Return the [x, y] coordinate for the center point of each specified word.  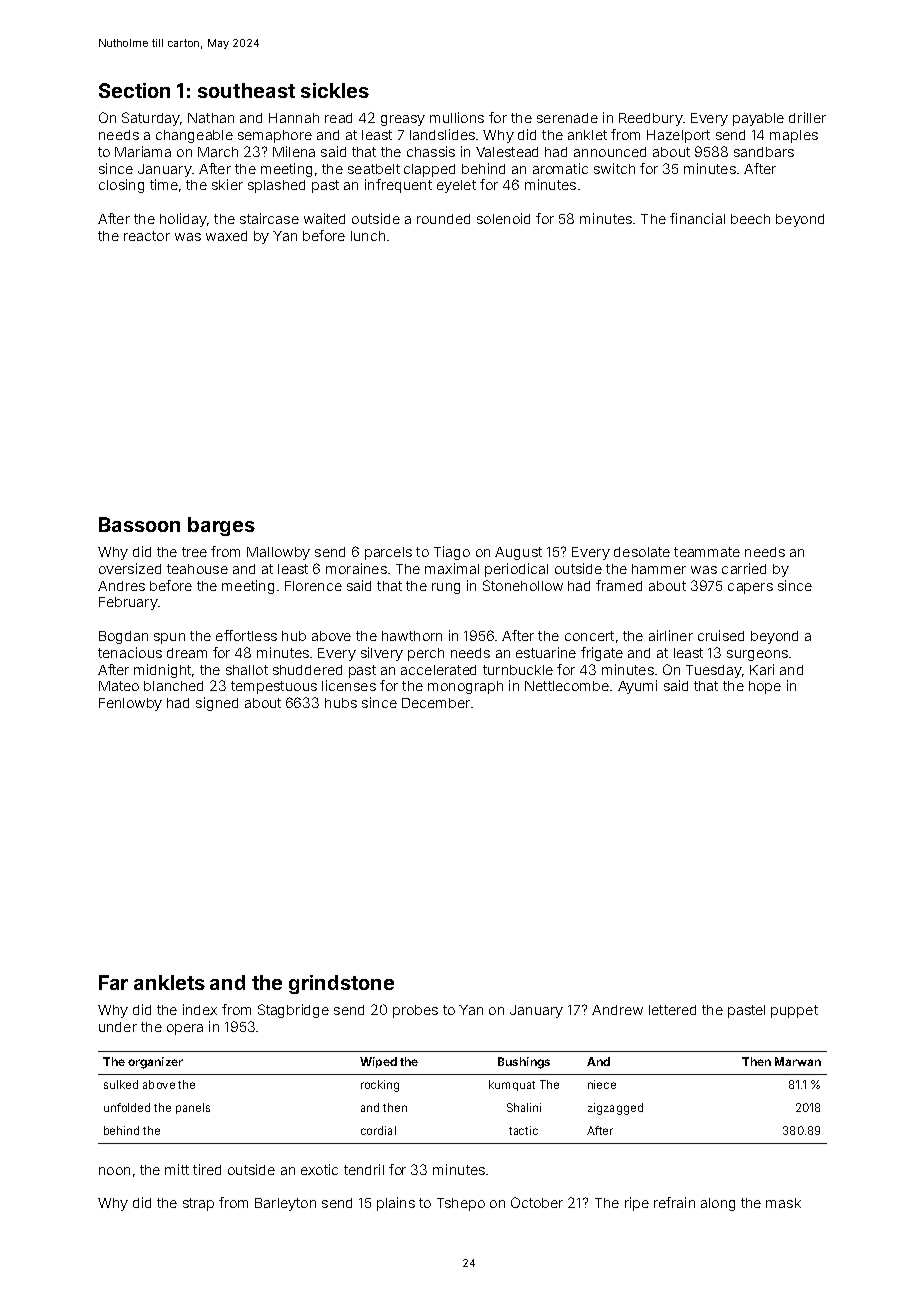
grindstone [341, 984]
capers [750, 588]
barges [221, 526]
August [518, 553]
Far [113, 982]
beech [750, 219]
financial [697, 218]
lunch [368, 236]
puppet [794, 1011]
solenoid [503, 218]
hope [765, 687]
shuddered [307, 670]
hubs [341, 703]
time [164, 184]
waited [324, 218]
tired [207, 1169]
